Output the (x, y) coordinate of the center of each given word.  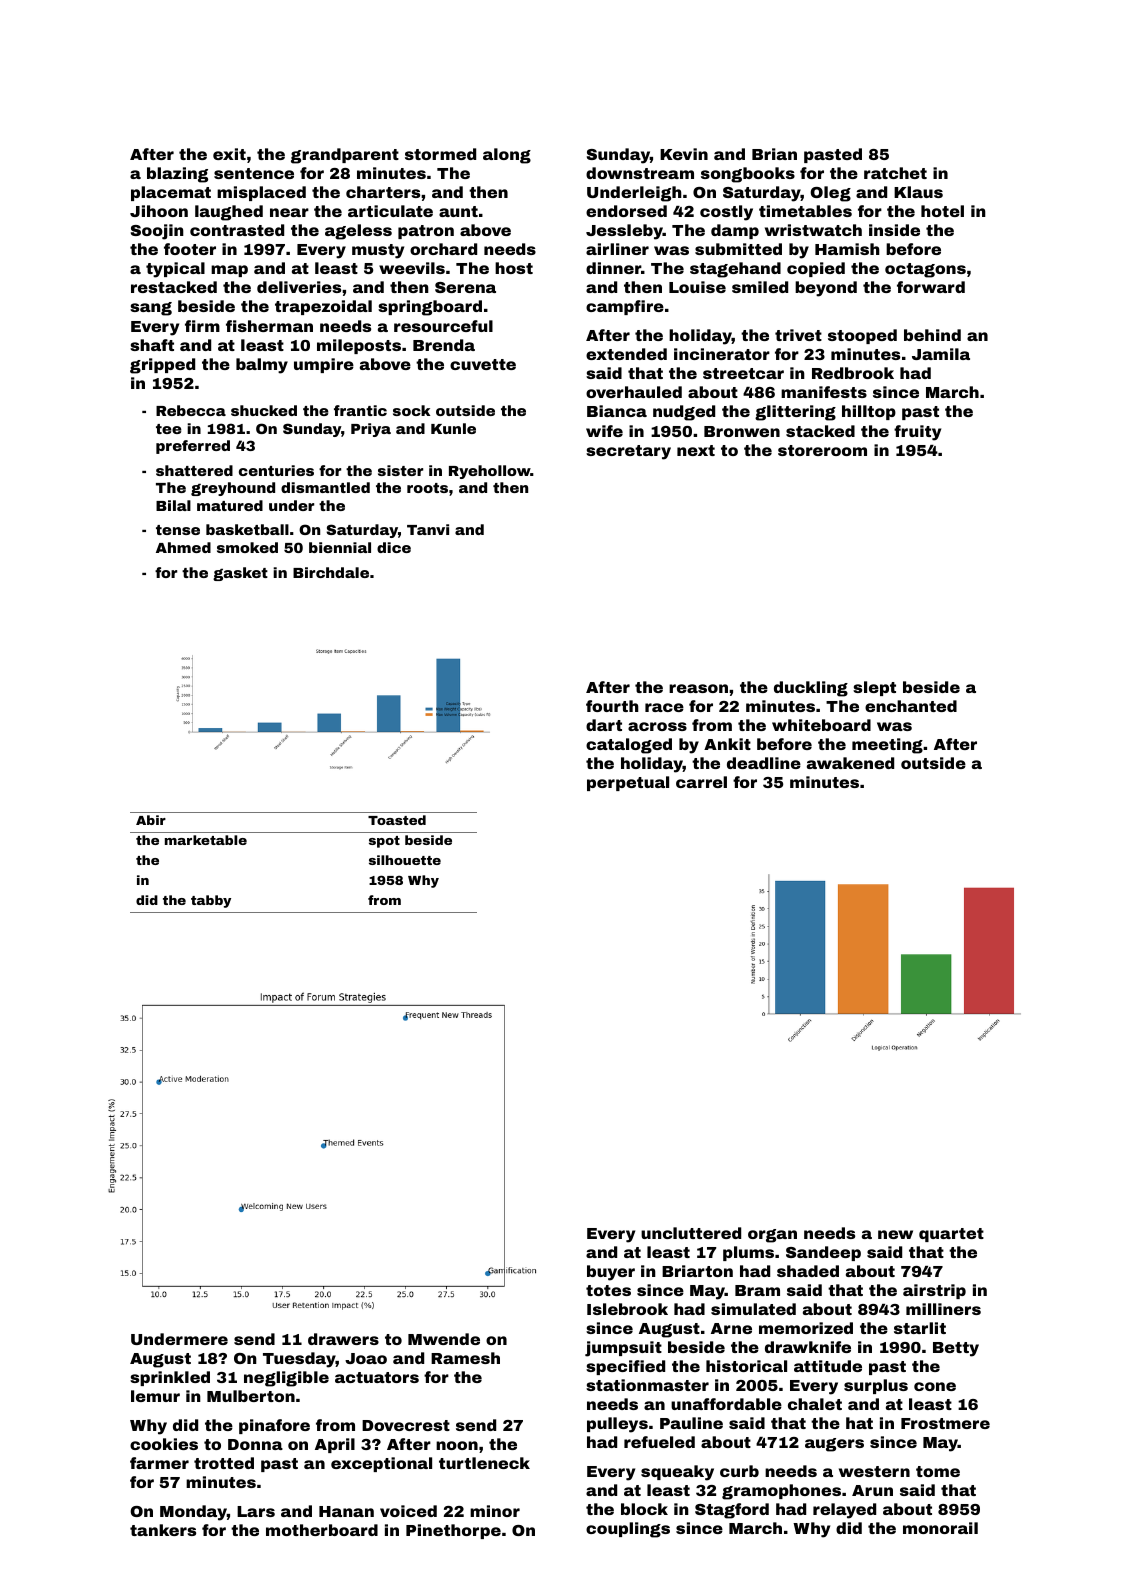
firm (202, 326)
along (507, 156)
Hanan (346, 1511)
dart (604, 725)
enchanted (911, 706)
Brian (774, 154)
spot (384, 842)
